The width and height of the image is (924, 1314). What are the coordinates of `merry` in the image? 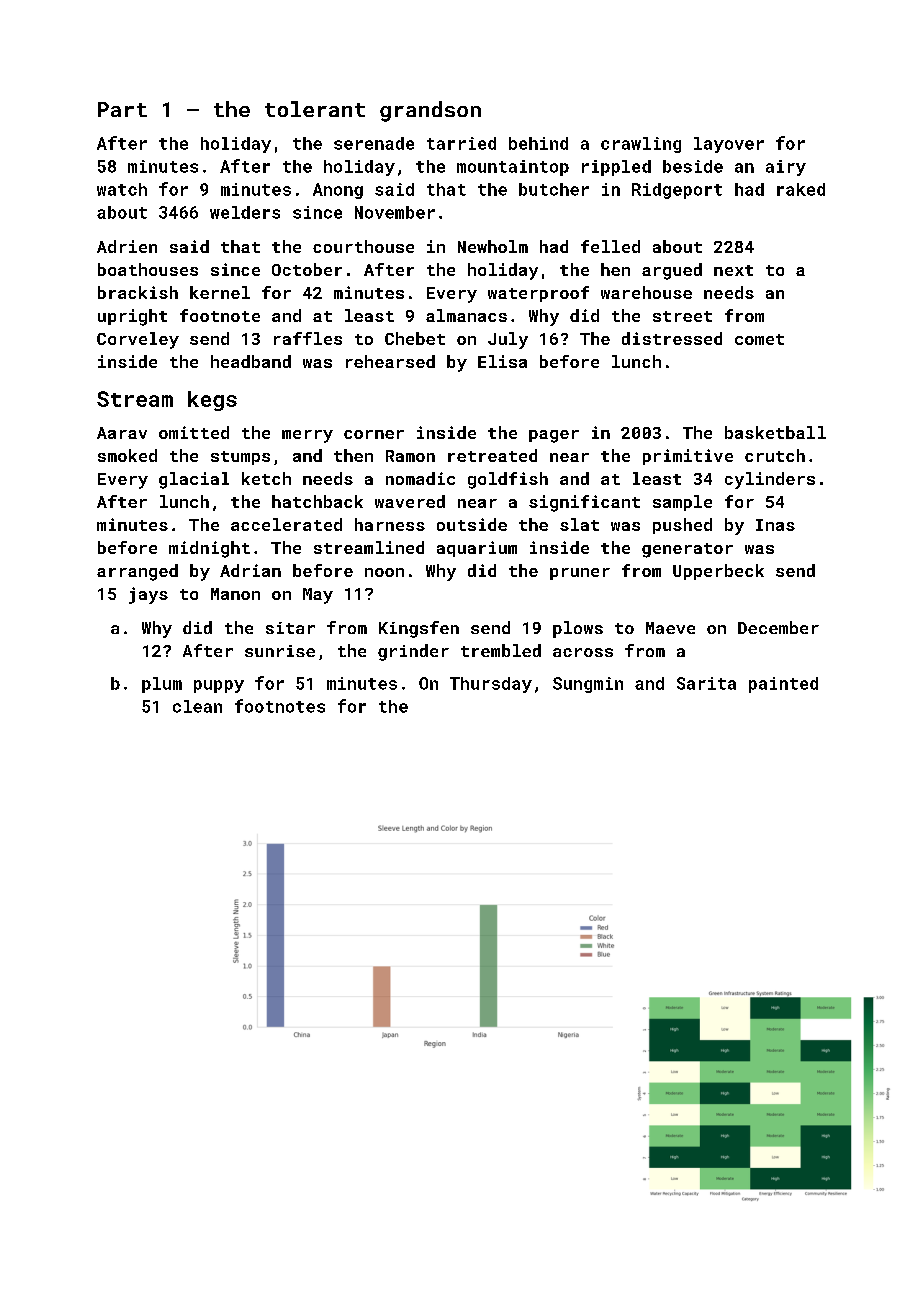 It's located at (307, 436).
